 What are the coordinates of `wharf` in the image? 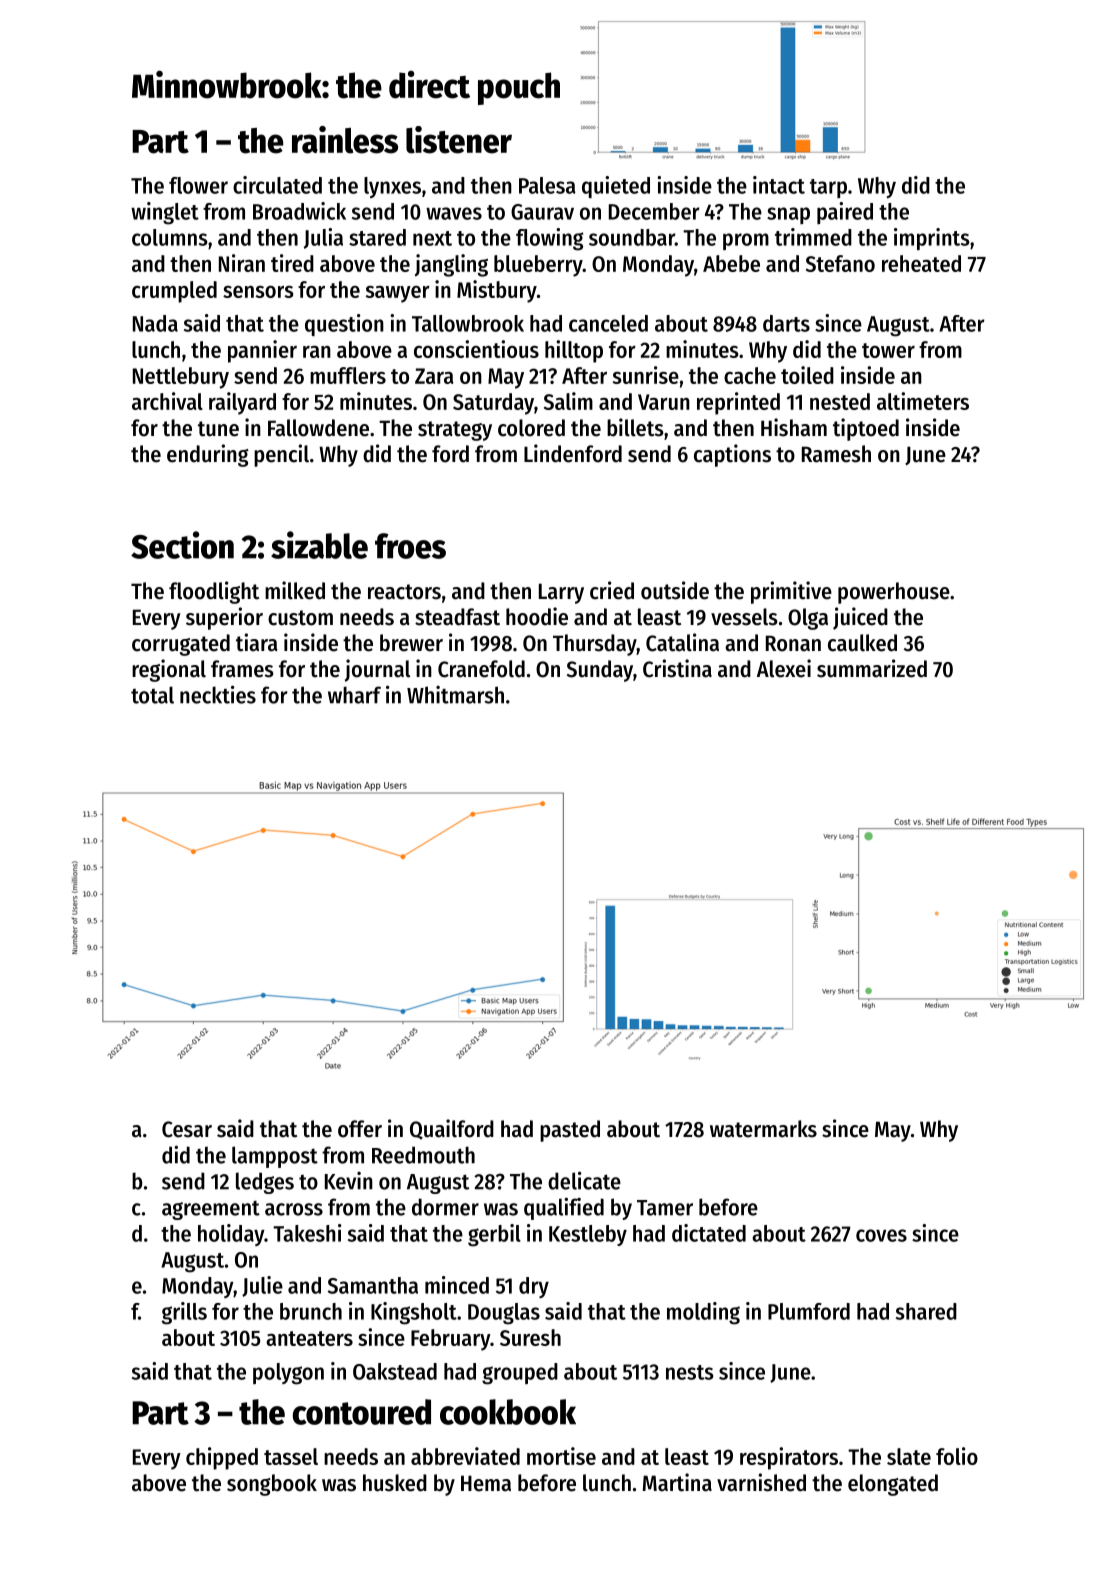 It's located at (354, 695).
